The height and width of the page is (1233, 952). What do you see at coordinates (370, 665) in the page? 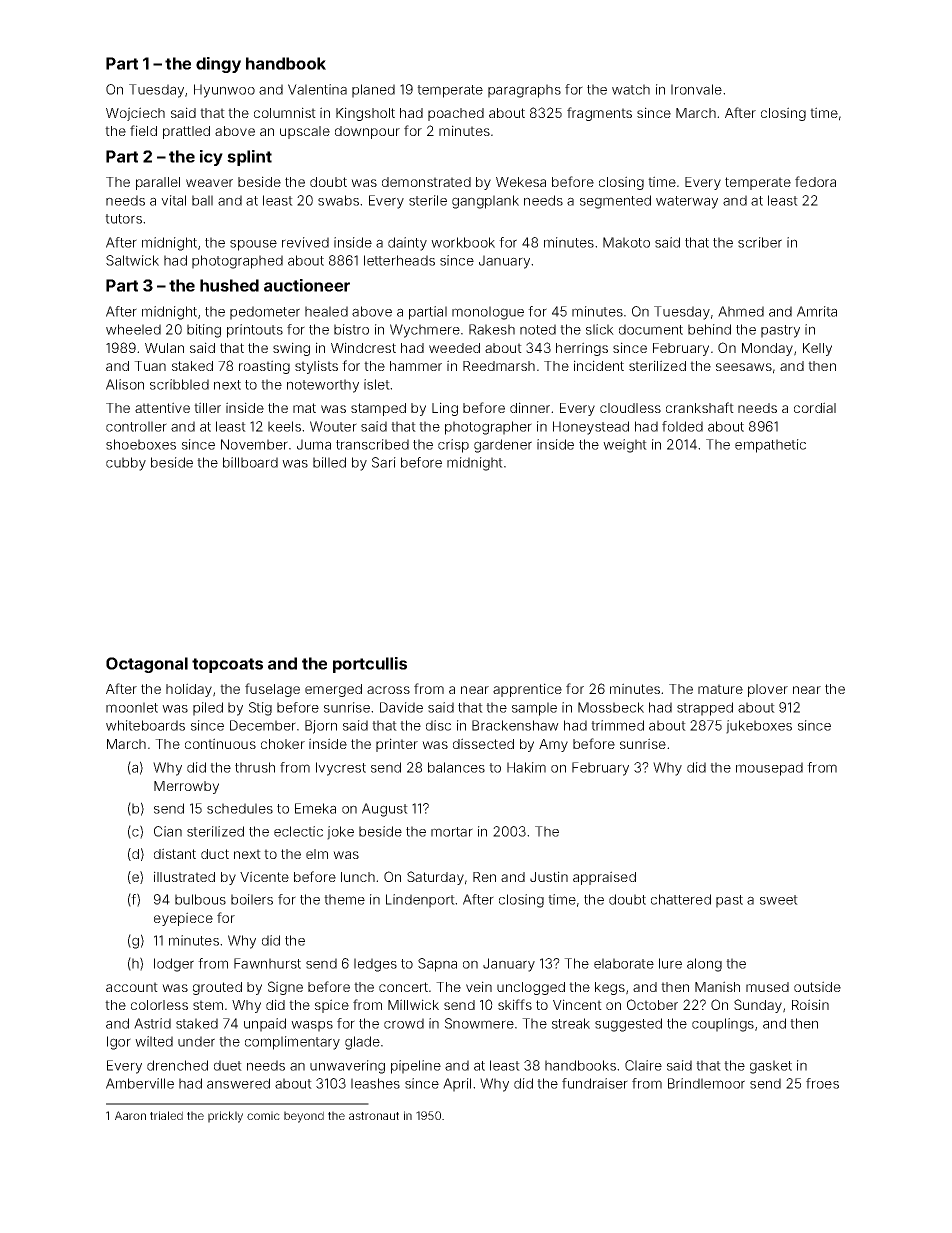
I see `portcullis` at bounding box center [370, 665].
